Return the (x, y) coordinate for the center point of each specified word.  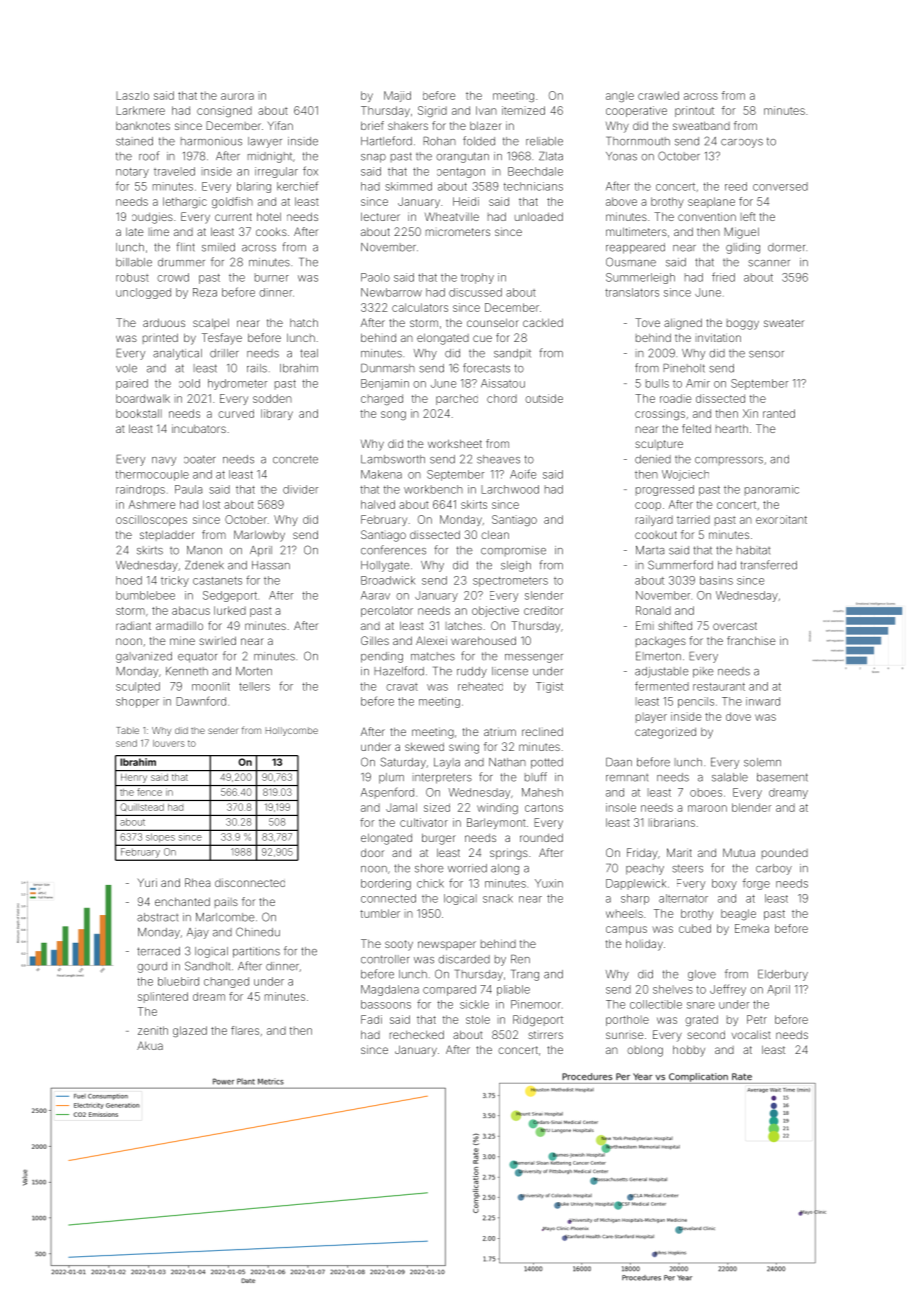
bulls (657, 383)
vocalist (751, 1034)
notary (132, 173)
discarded (464, 959)
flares (245, 1030)
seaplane (711, 202)
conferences (393, 550)
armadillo (179, 625)
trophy (477, 278)
